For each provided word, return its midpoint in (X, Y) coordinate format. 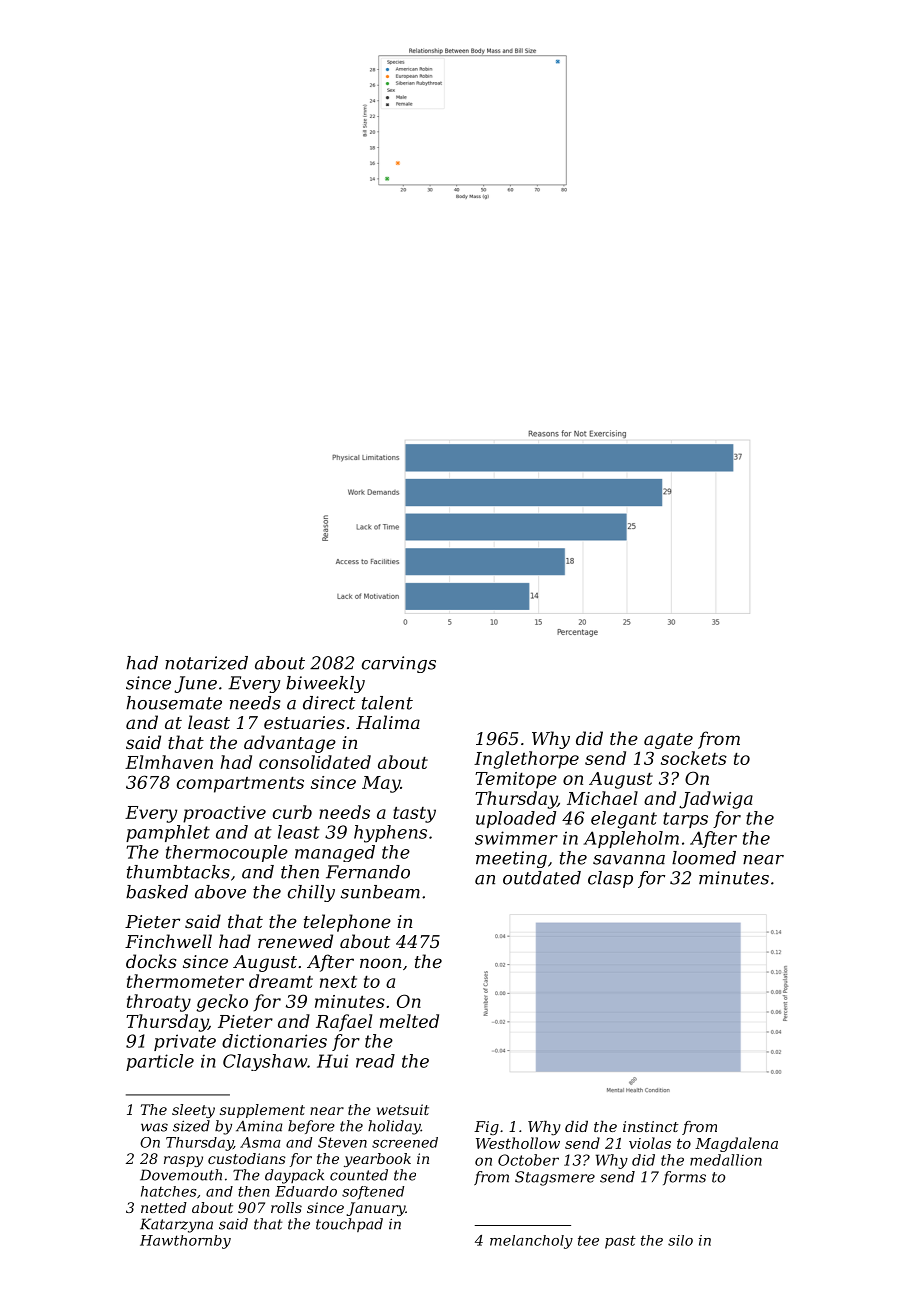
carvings (399, 664)
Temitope (516, 780)
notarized (206, 663)
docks (151, 961)
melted (409, 1021)
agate (668, 741)
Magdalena (736, 1144)
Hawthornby (185, 1242)
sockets (694, 758)
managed (335, 853)
